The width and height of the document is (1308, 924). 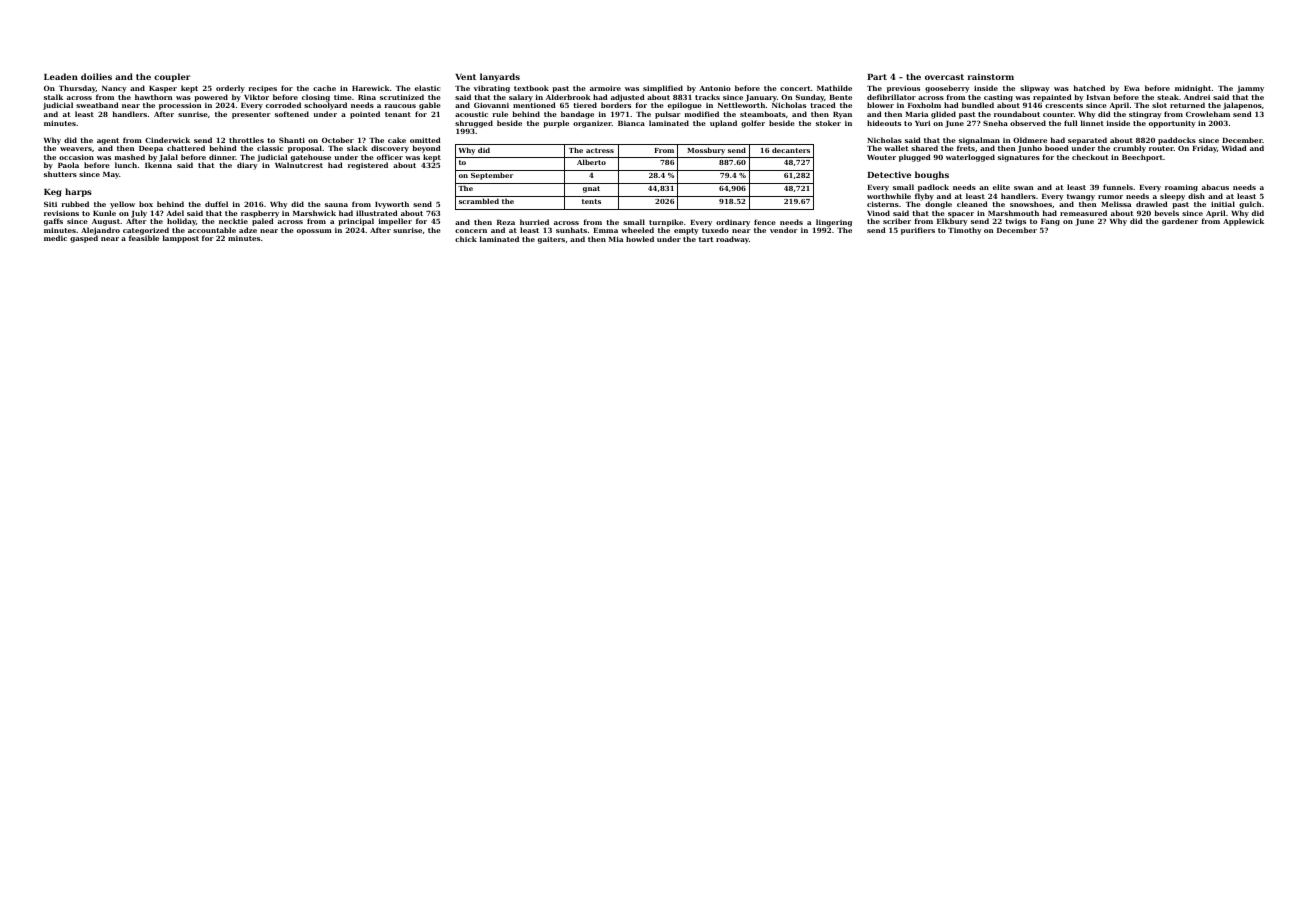 I want to click on Widad, so click(x=1234, y=148).
